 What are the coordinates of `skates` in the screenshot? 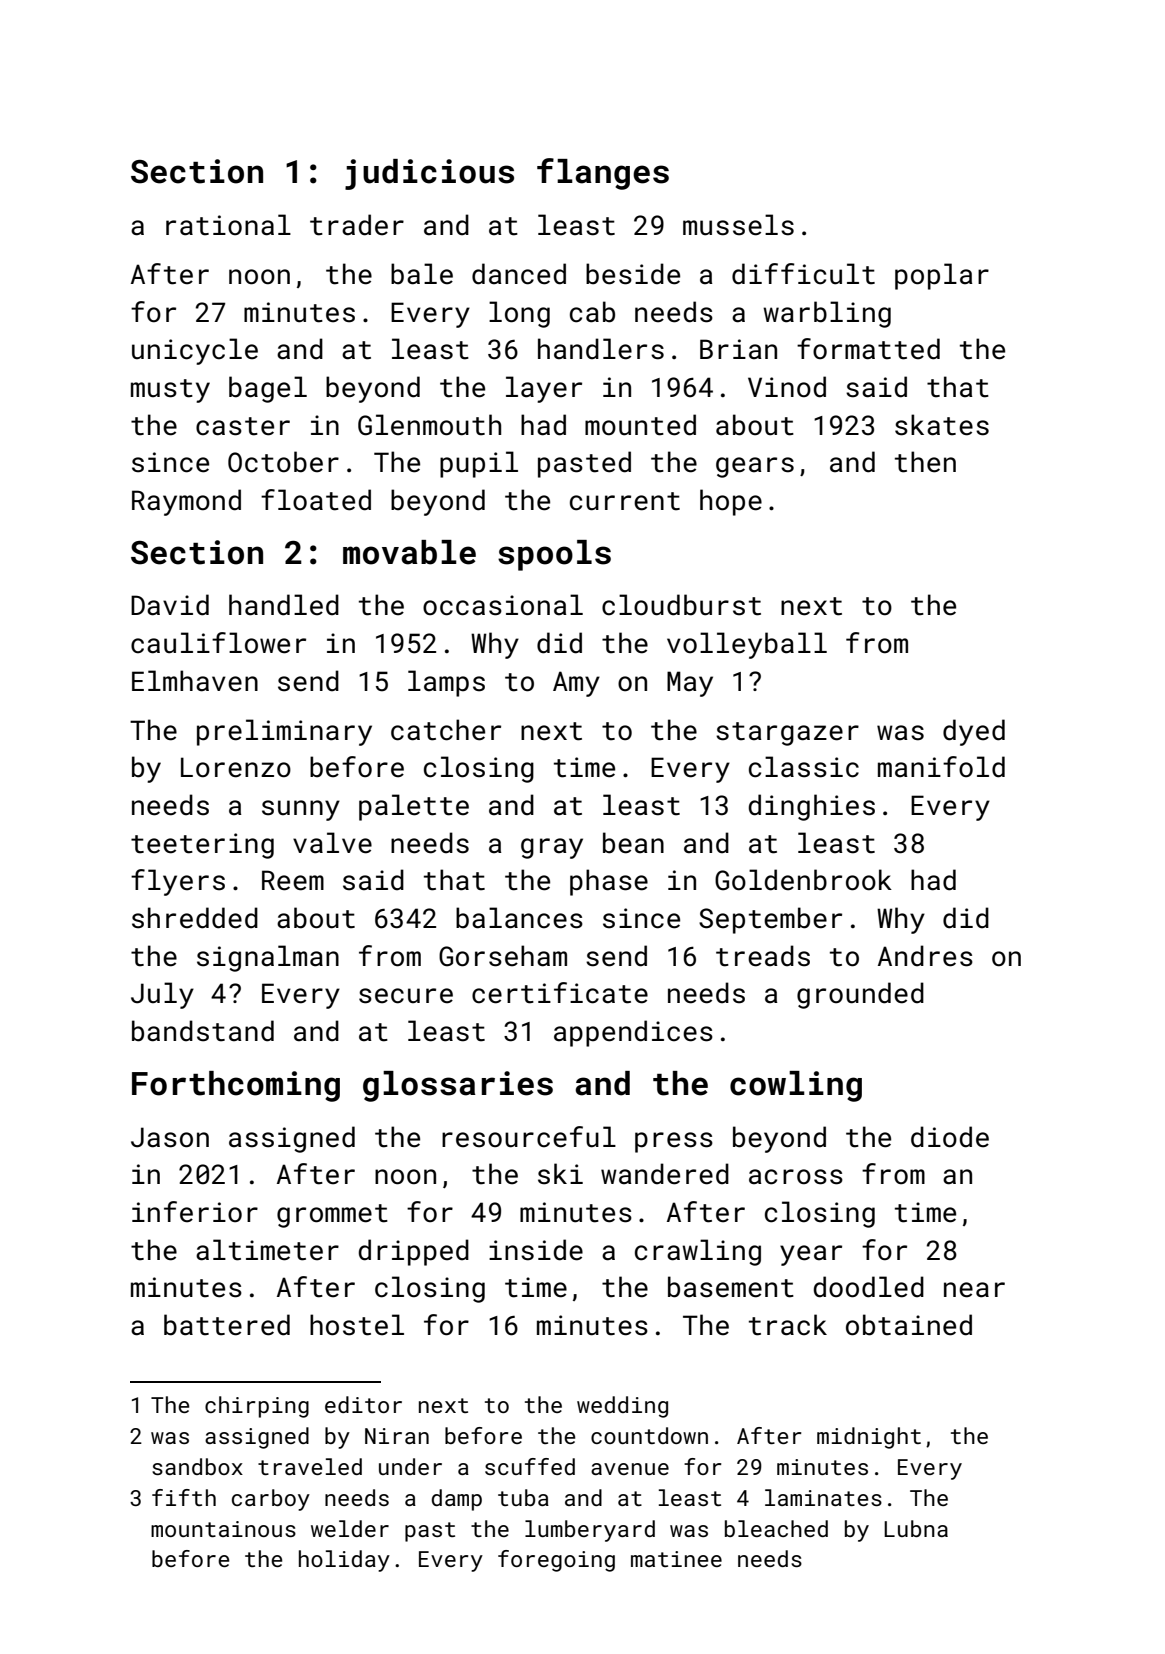 It's located at (942, 425).
